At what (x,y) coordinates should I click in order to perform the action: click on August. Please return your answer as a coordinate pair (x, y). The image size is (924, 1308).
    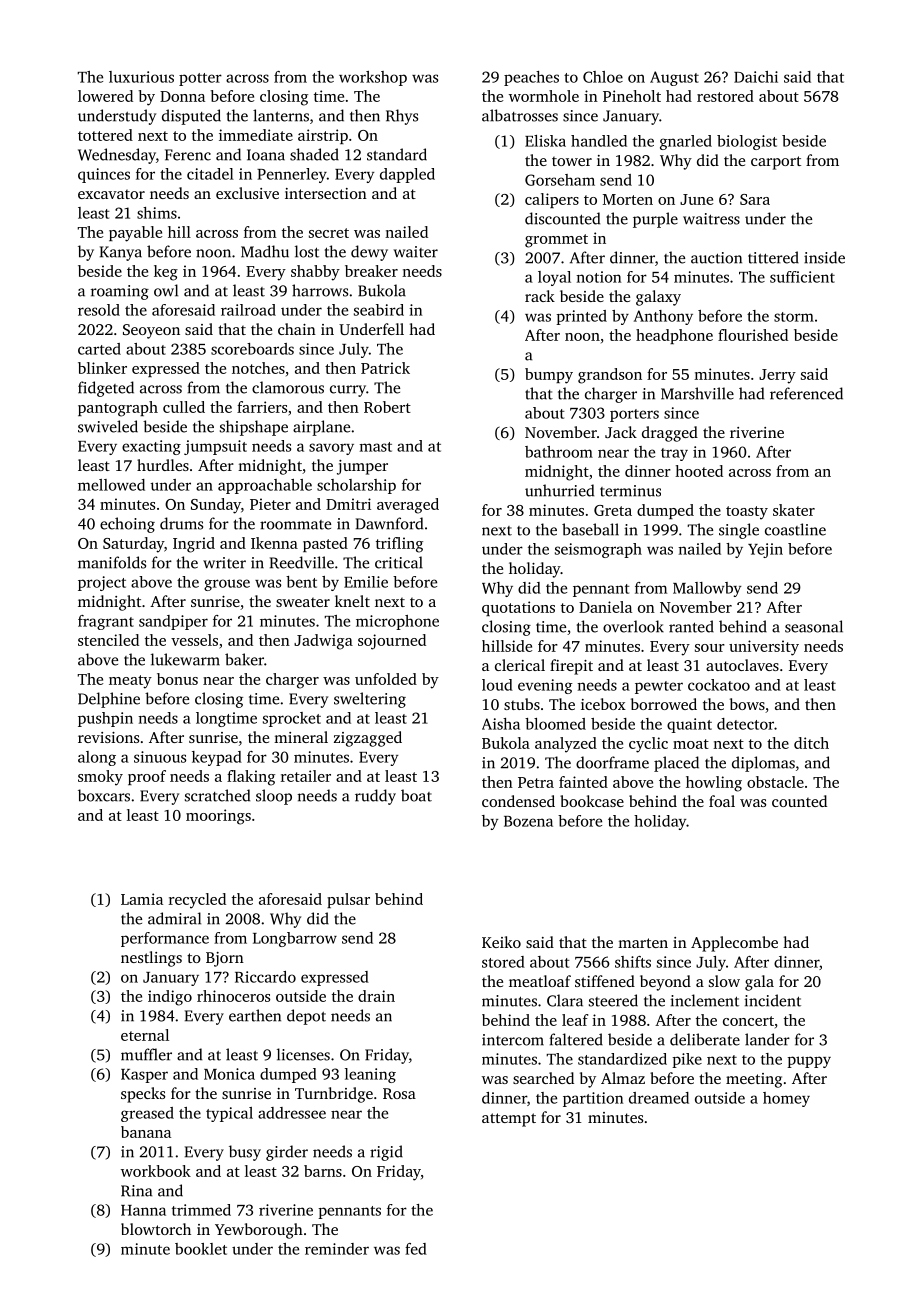
    Looking at the image, I should click on (674, 78).
